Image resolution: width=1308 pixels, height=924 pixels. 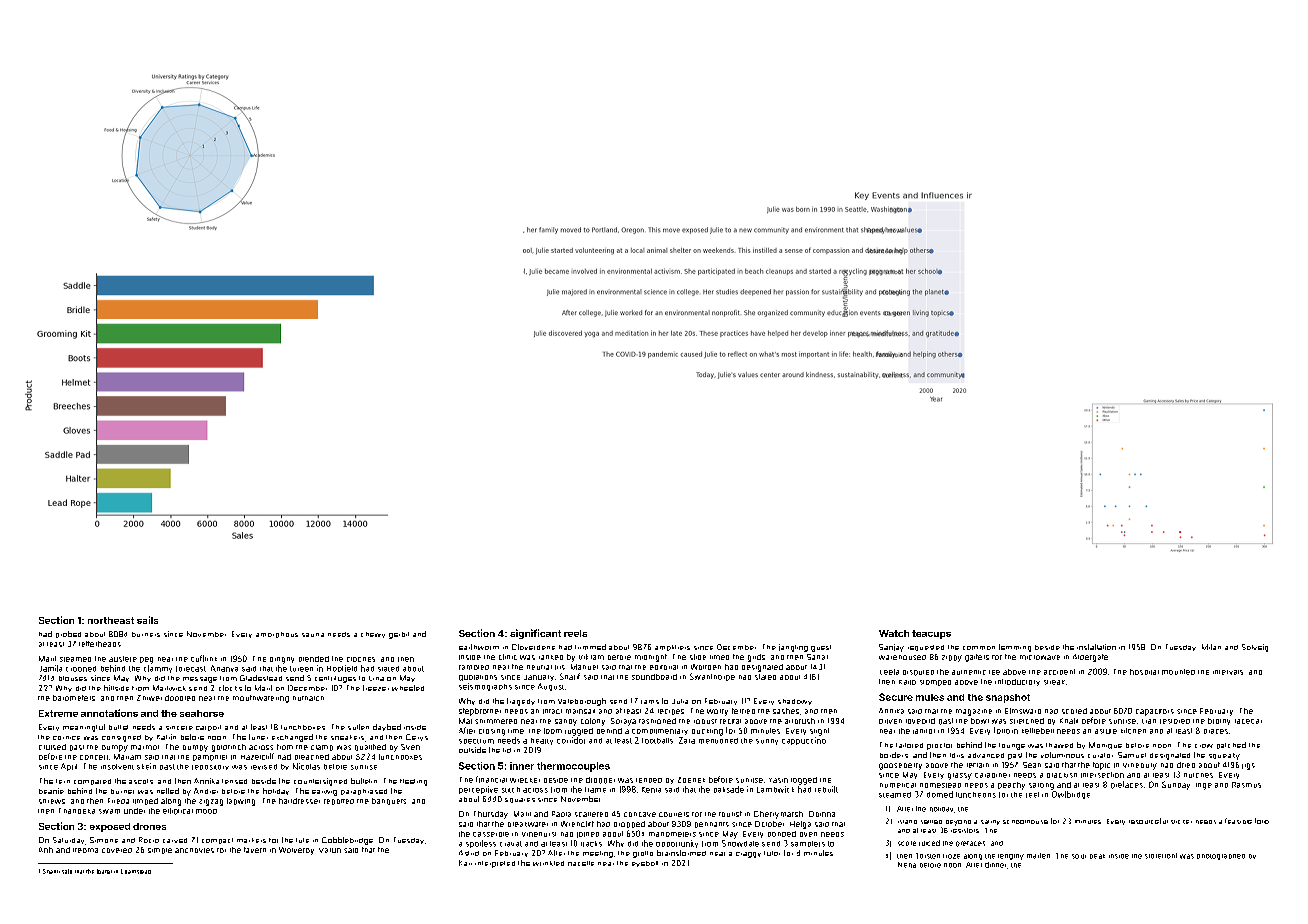 I want to click on northeast, so click(x=111, y=620).
